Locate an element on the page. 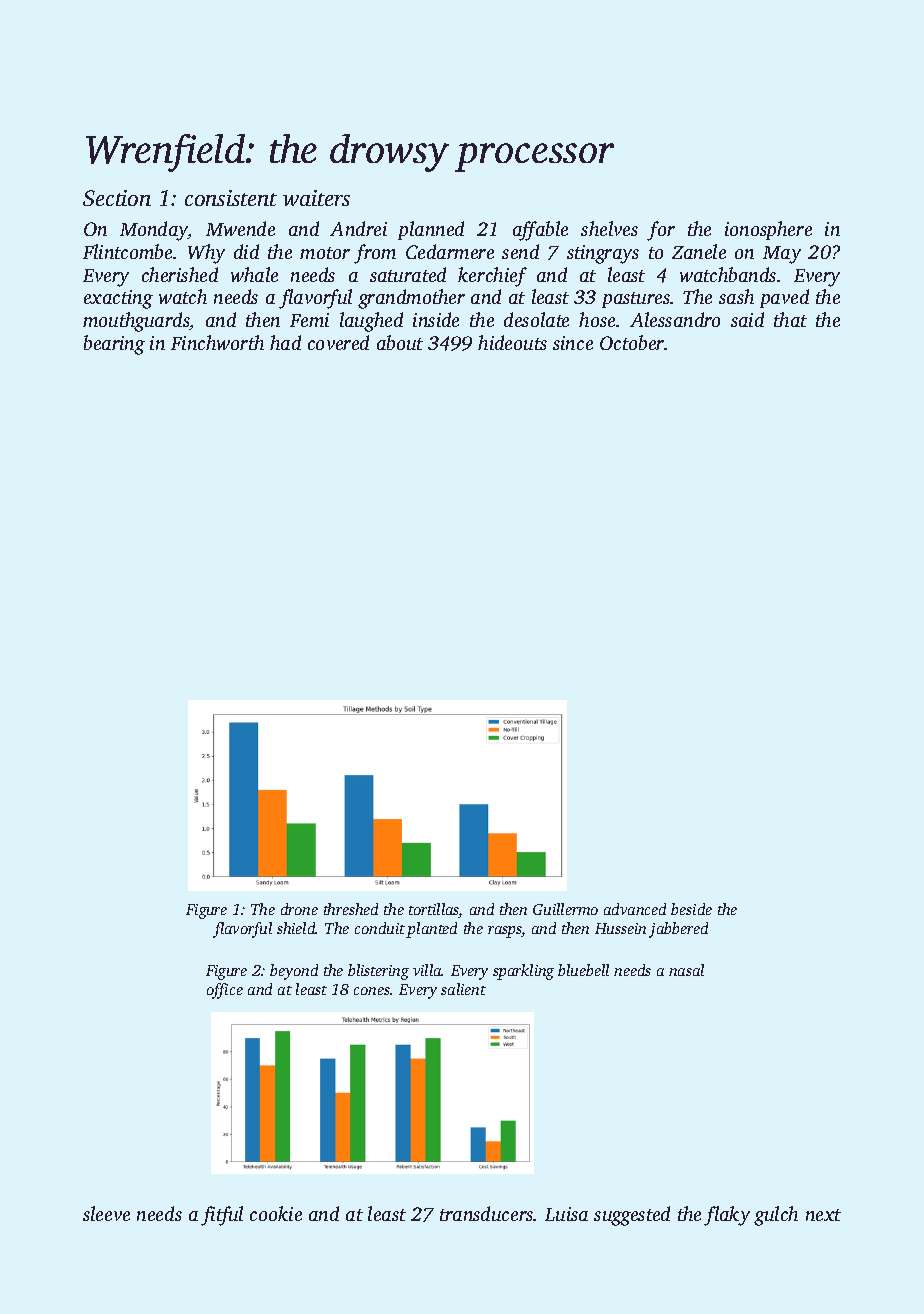  about is located at coordinates (400, 342).
